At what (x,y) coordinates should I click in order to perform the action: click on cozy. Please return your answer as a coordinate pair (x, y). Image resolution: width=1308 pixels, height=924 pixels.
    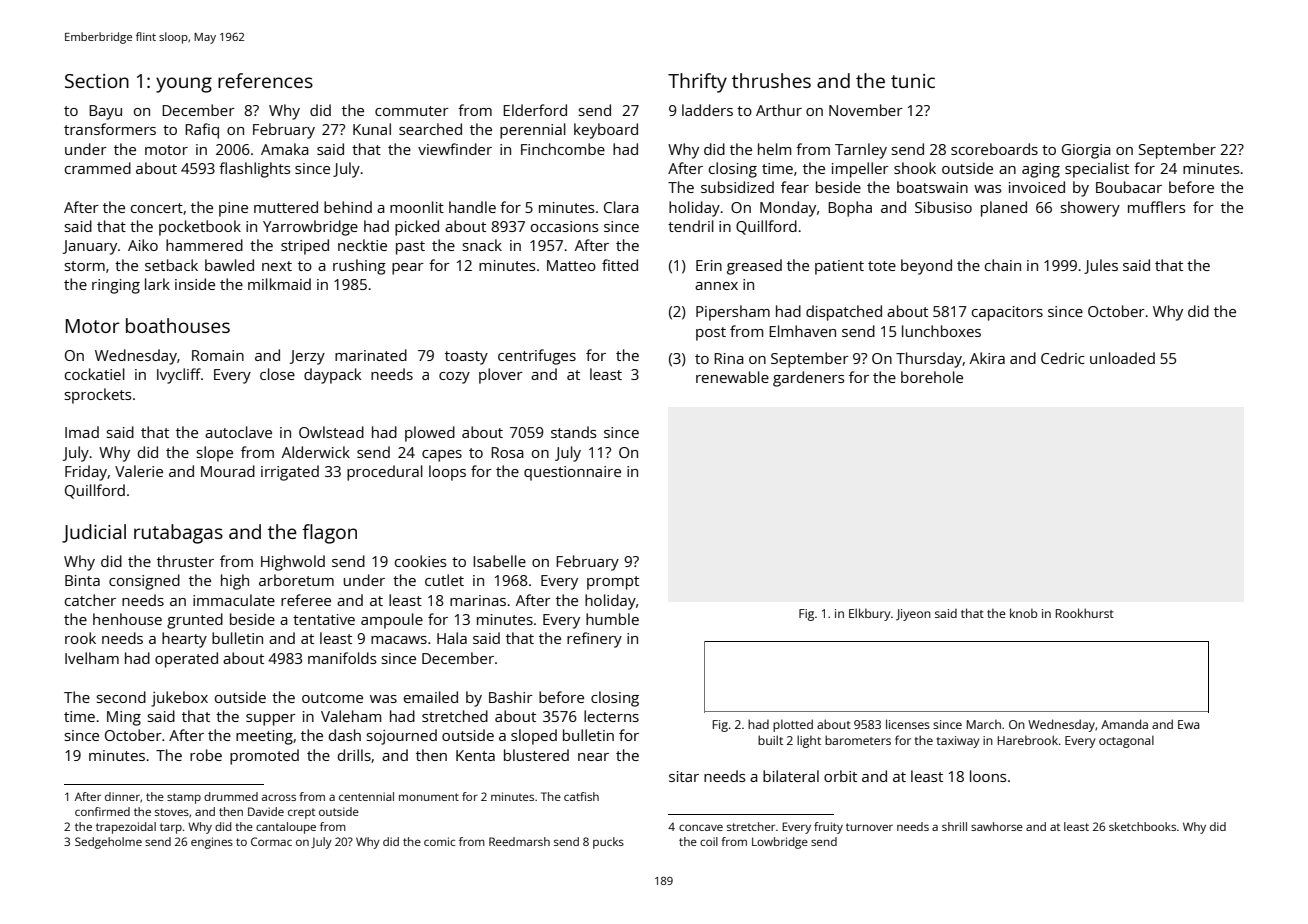
    Looking at the image, I should click on (454, 378).
